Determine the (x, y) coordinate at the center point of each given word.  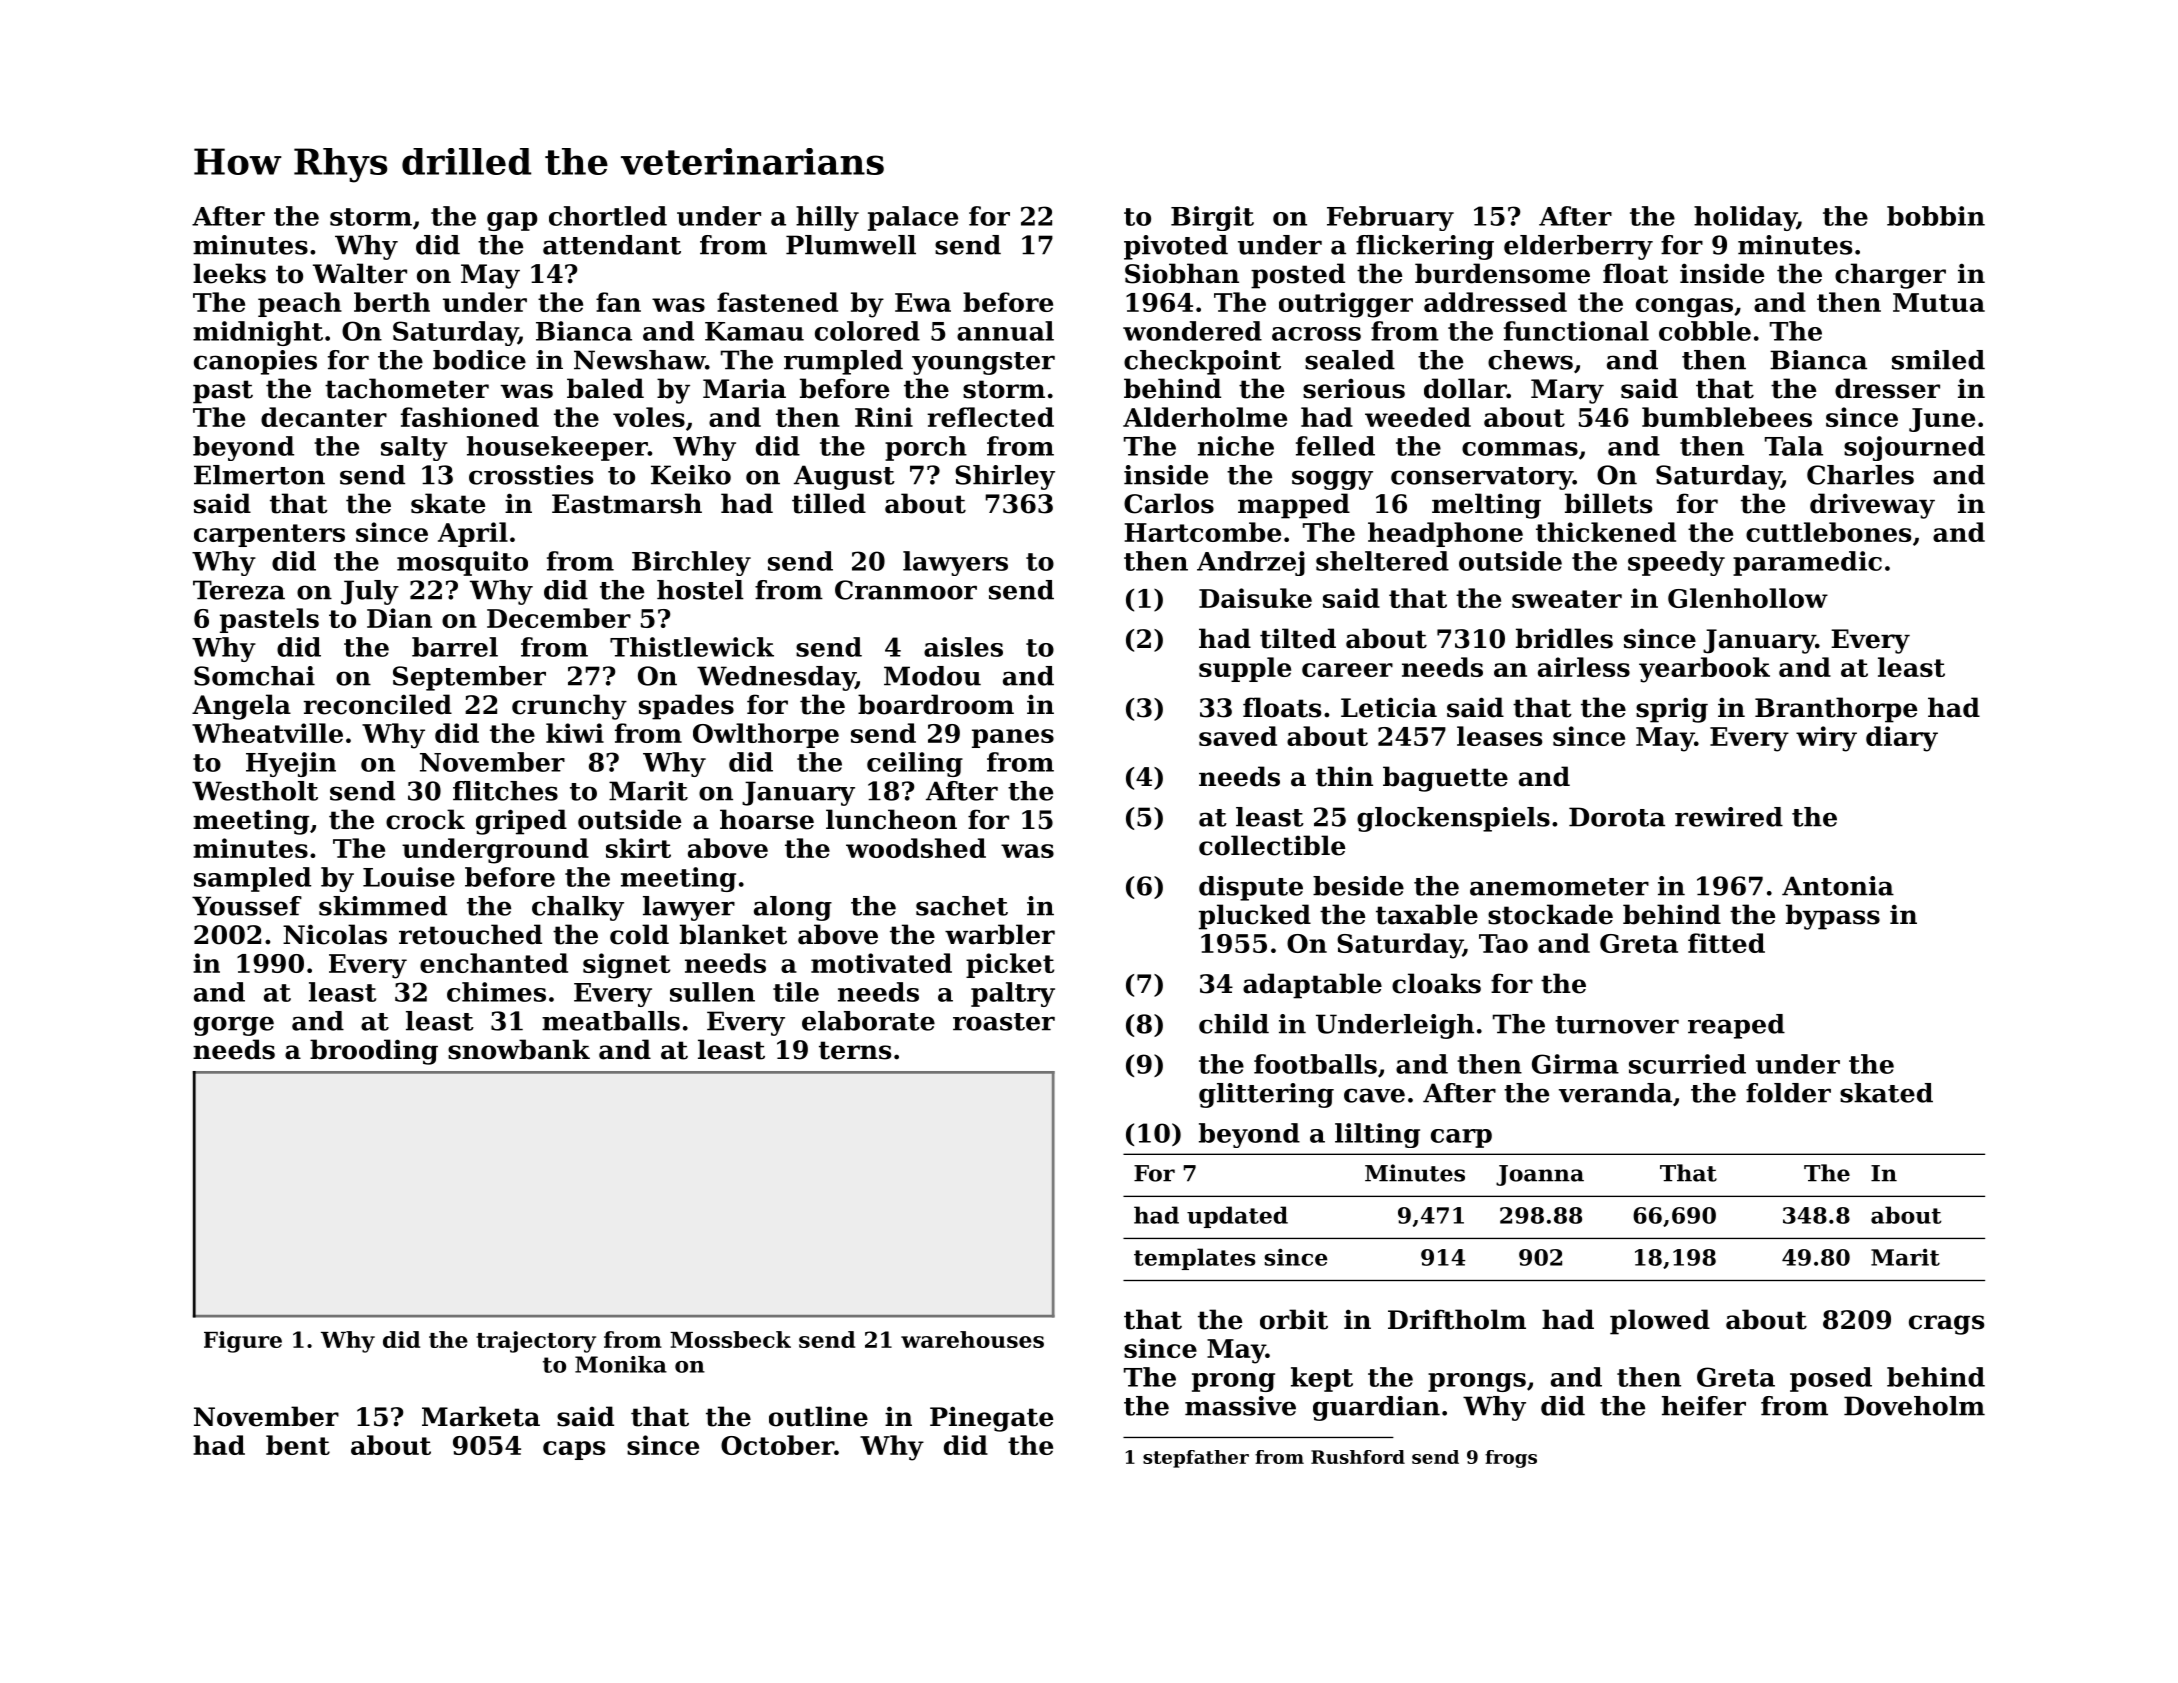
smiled (1938, 360)
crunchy (569, 707)
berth (392, 302)
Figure (243, 1342)
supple (1245, 669)
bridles (1564, 638)
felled (1335, 446)
